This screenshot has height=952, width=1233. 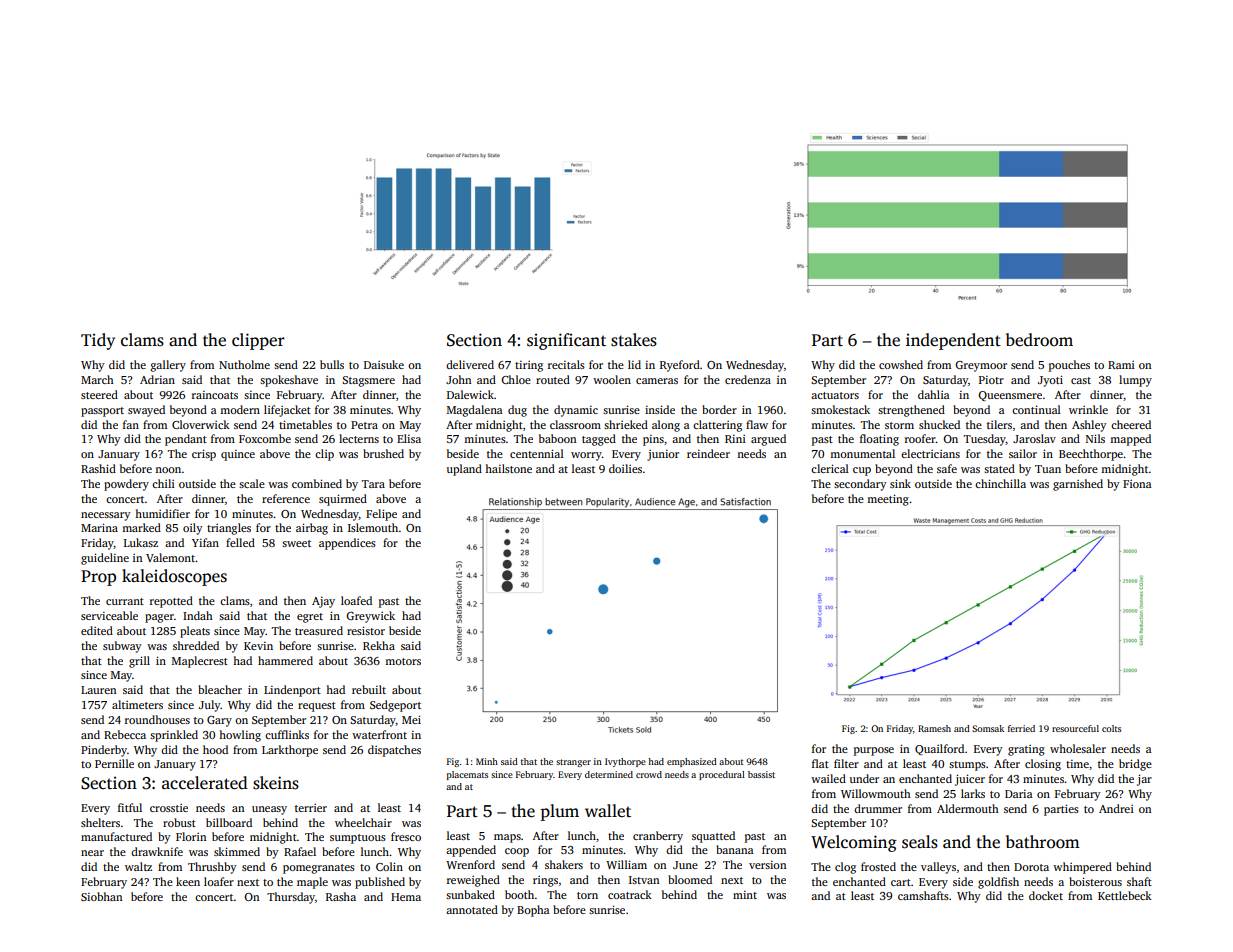 I want to click on stranger, so click(x=573, y=763).
